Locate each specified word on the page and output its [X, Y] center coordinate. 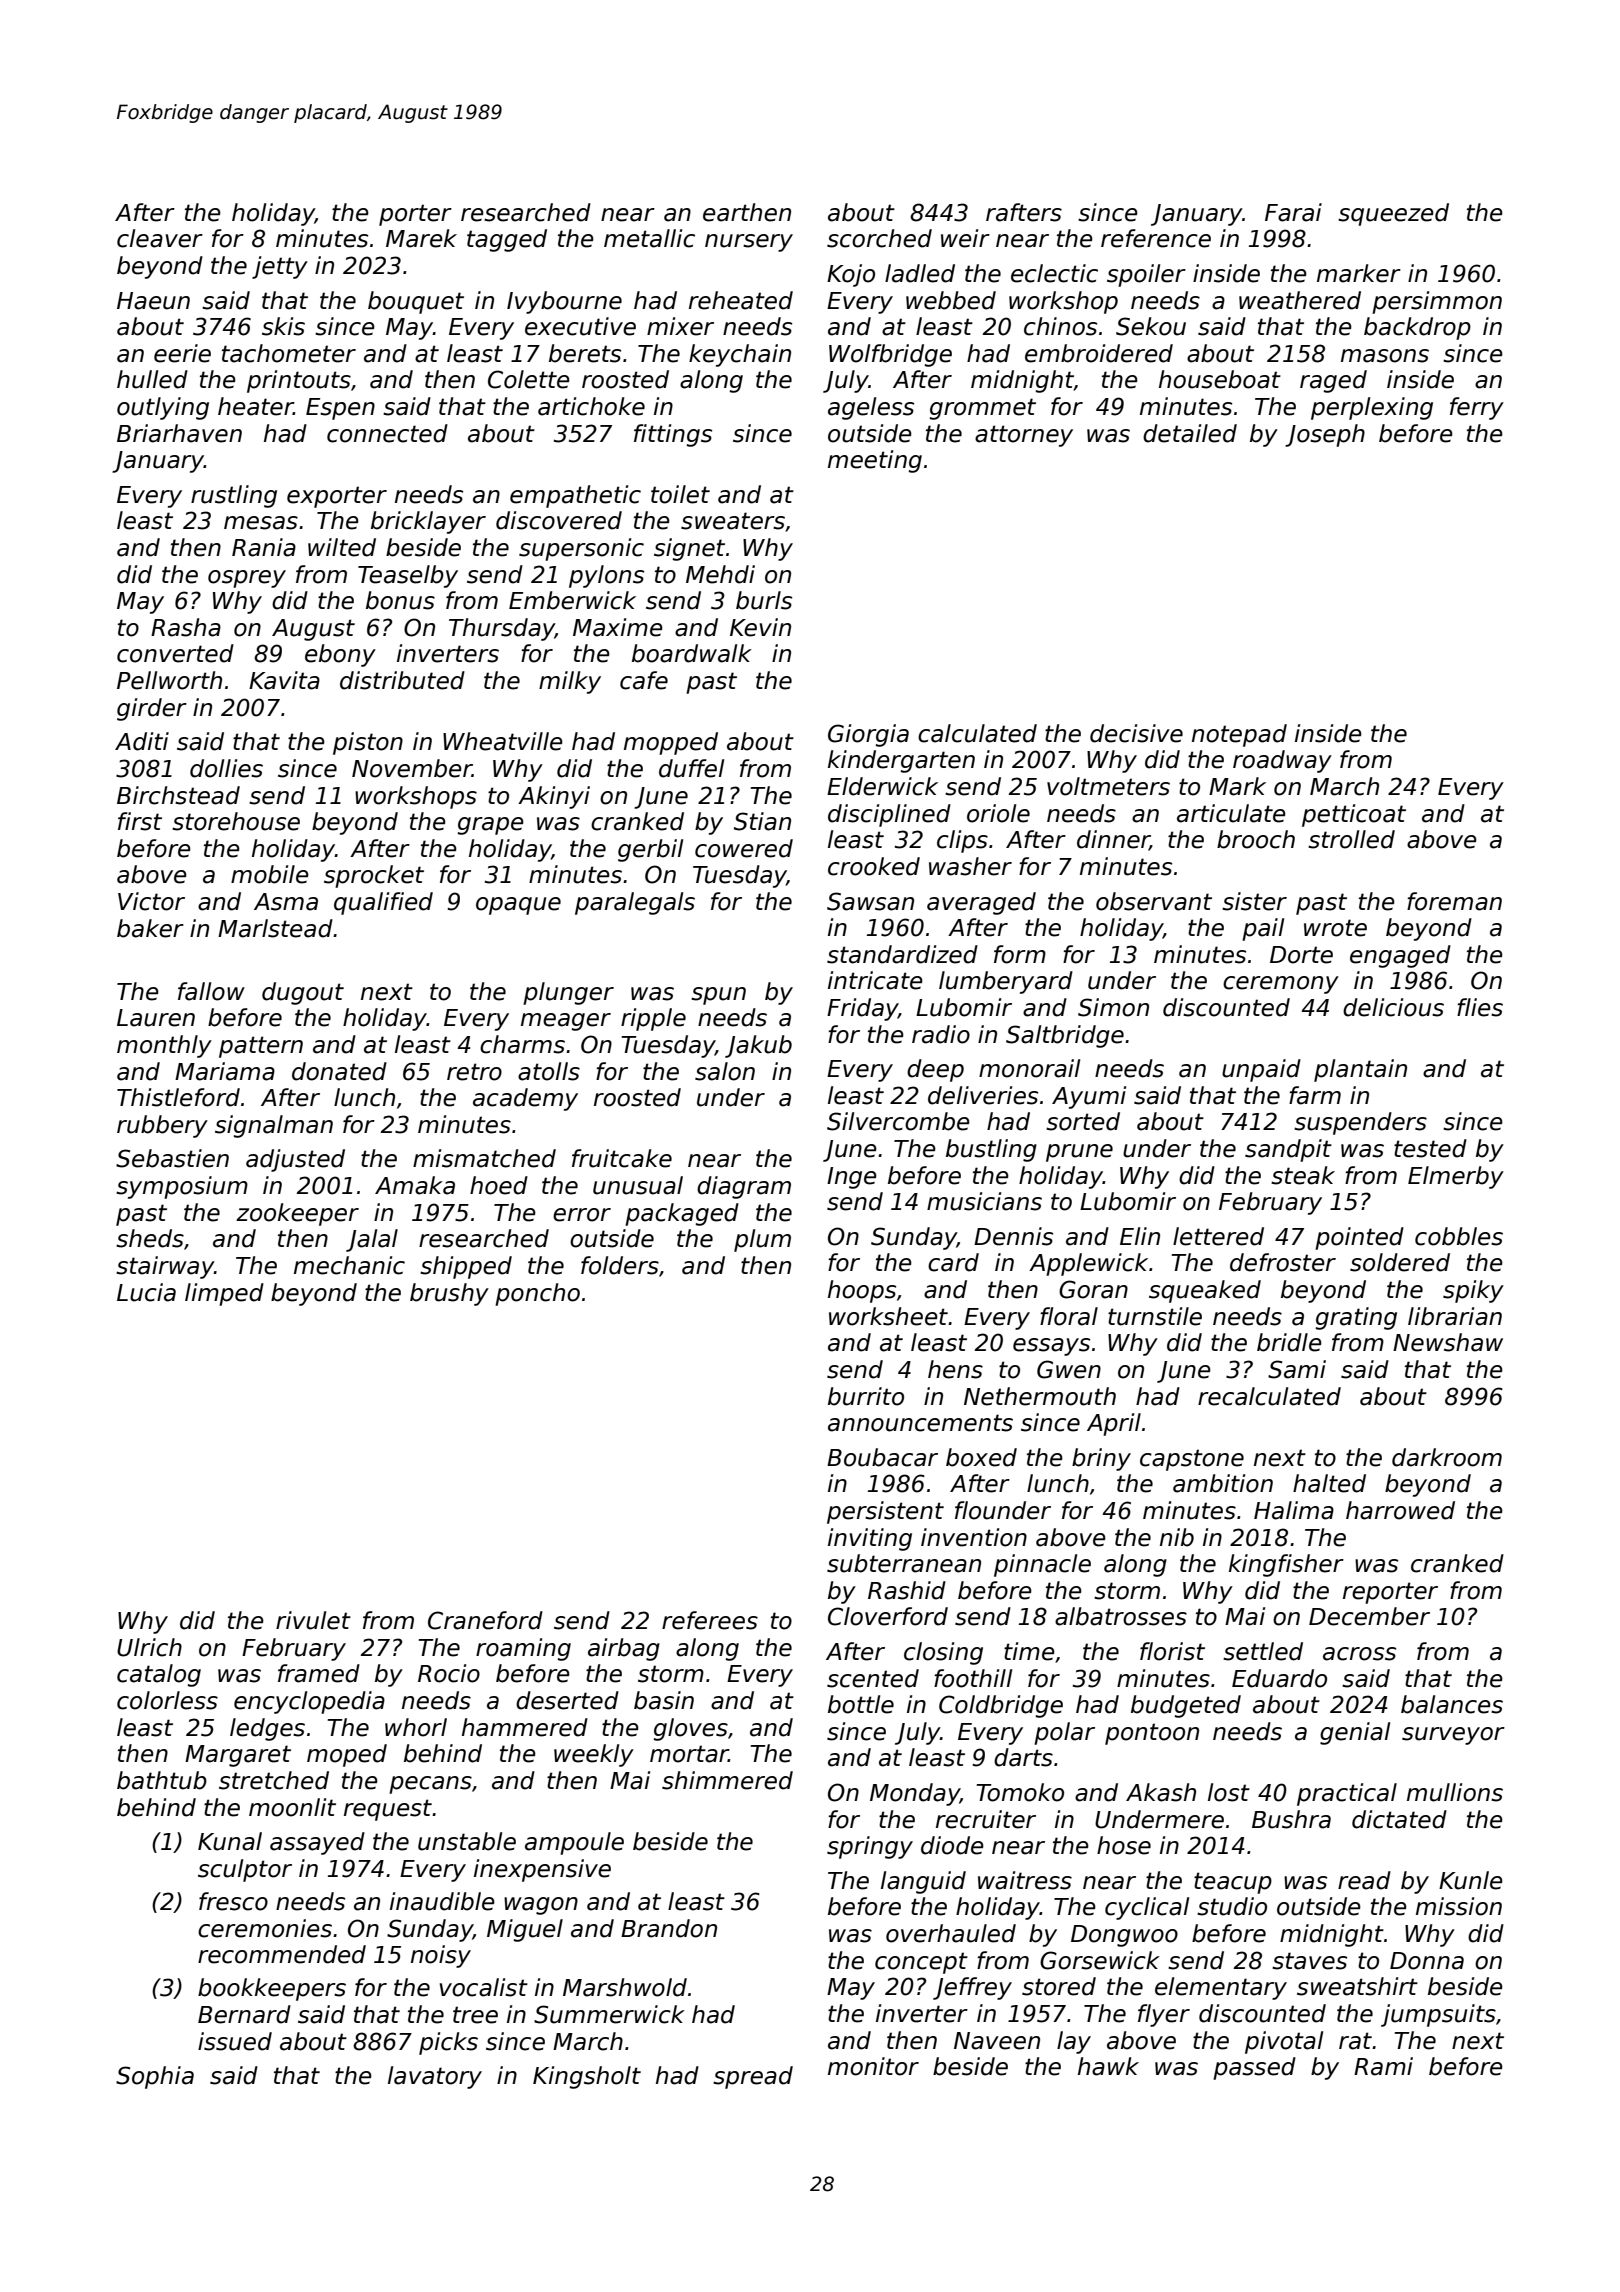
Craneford [485, 1620]
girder [152, 709]
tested [1430, 1148]
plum [762, 1240]
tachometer [289, 353]
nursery [749, 243]
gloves [690, 1729]
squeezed [1393, 214]
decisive [1136, 733]
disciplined [889, 815]
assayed [317, 1843]
